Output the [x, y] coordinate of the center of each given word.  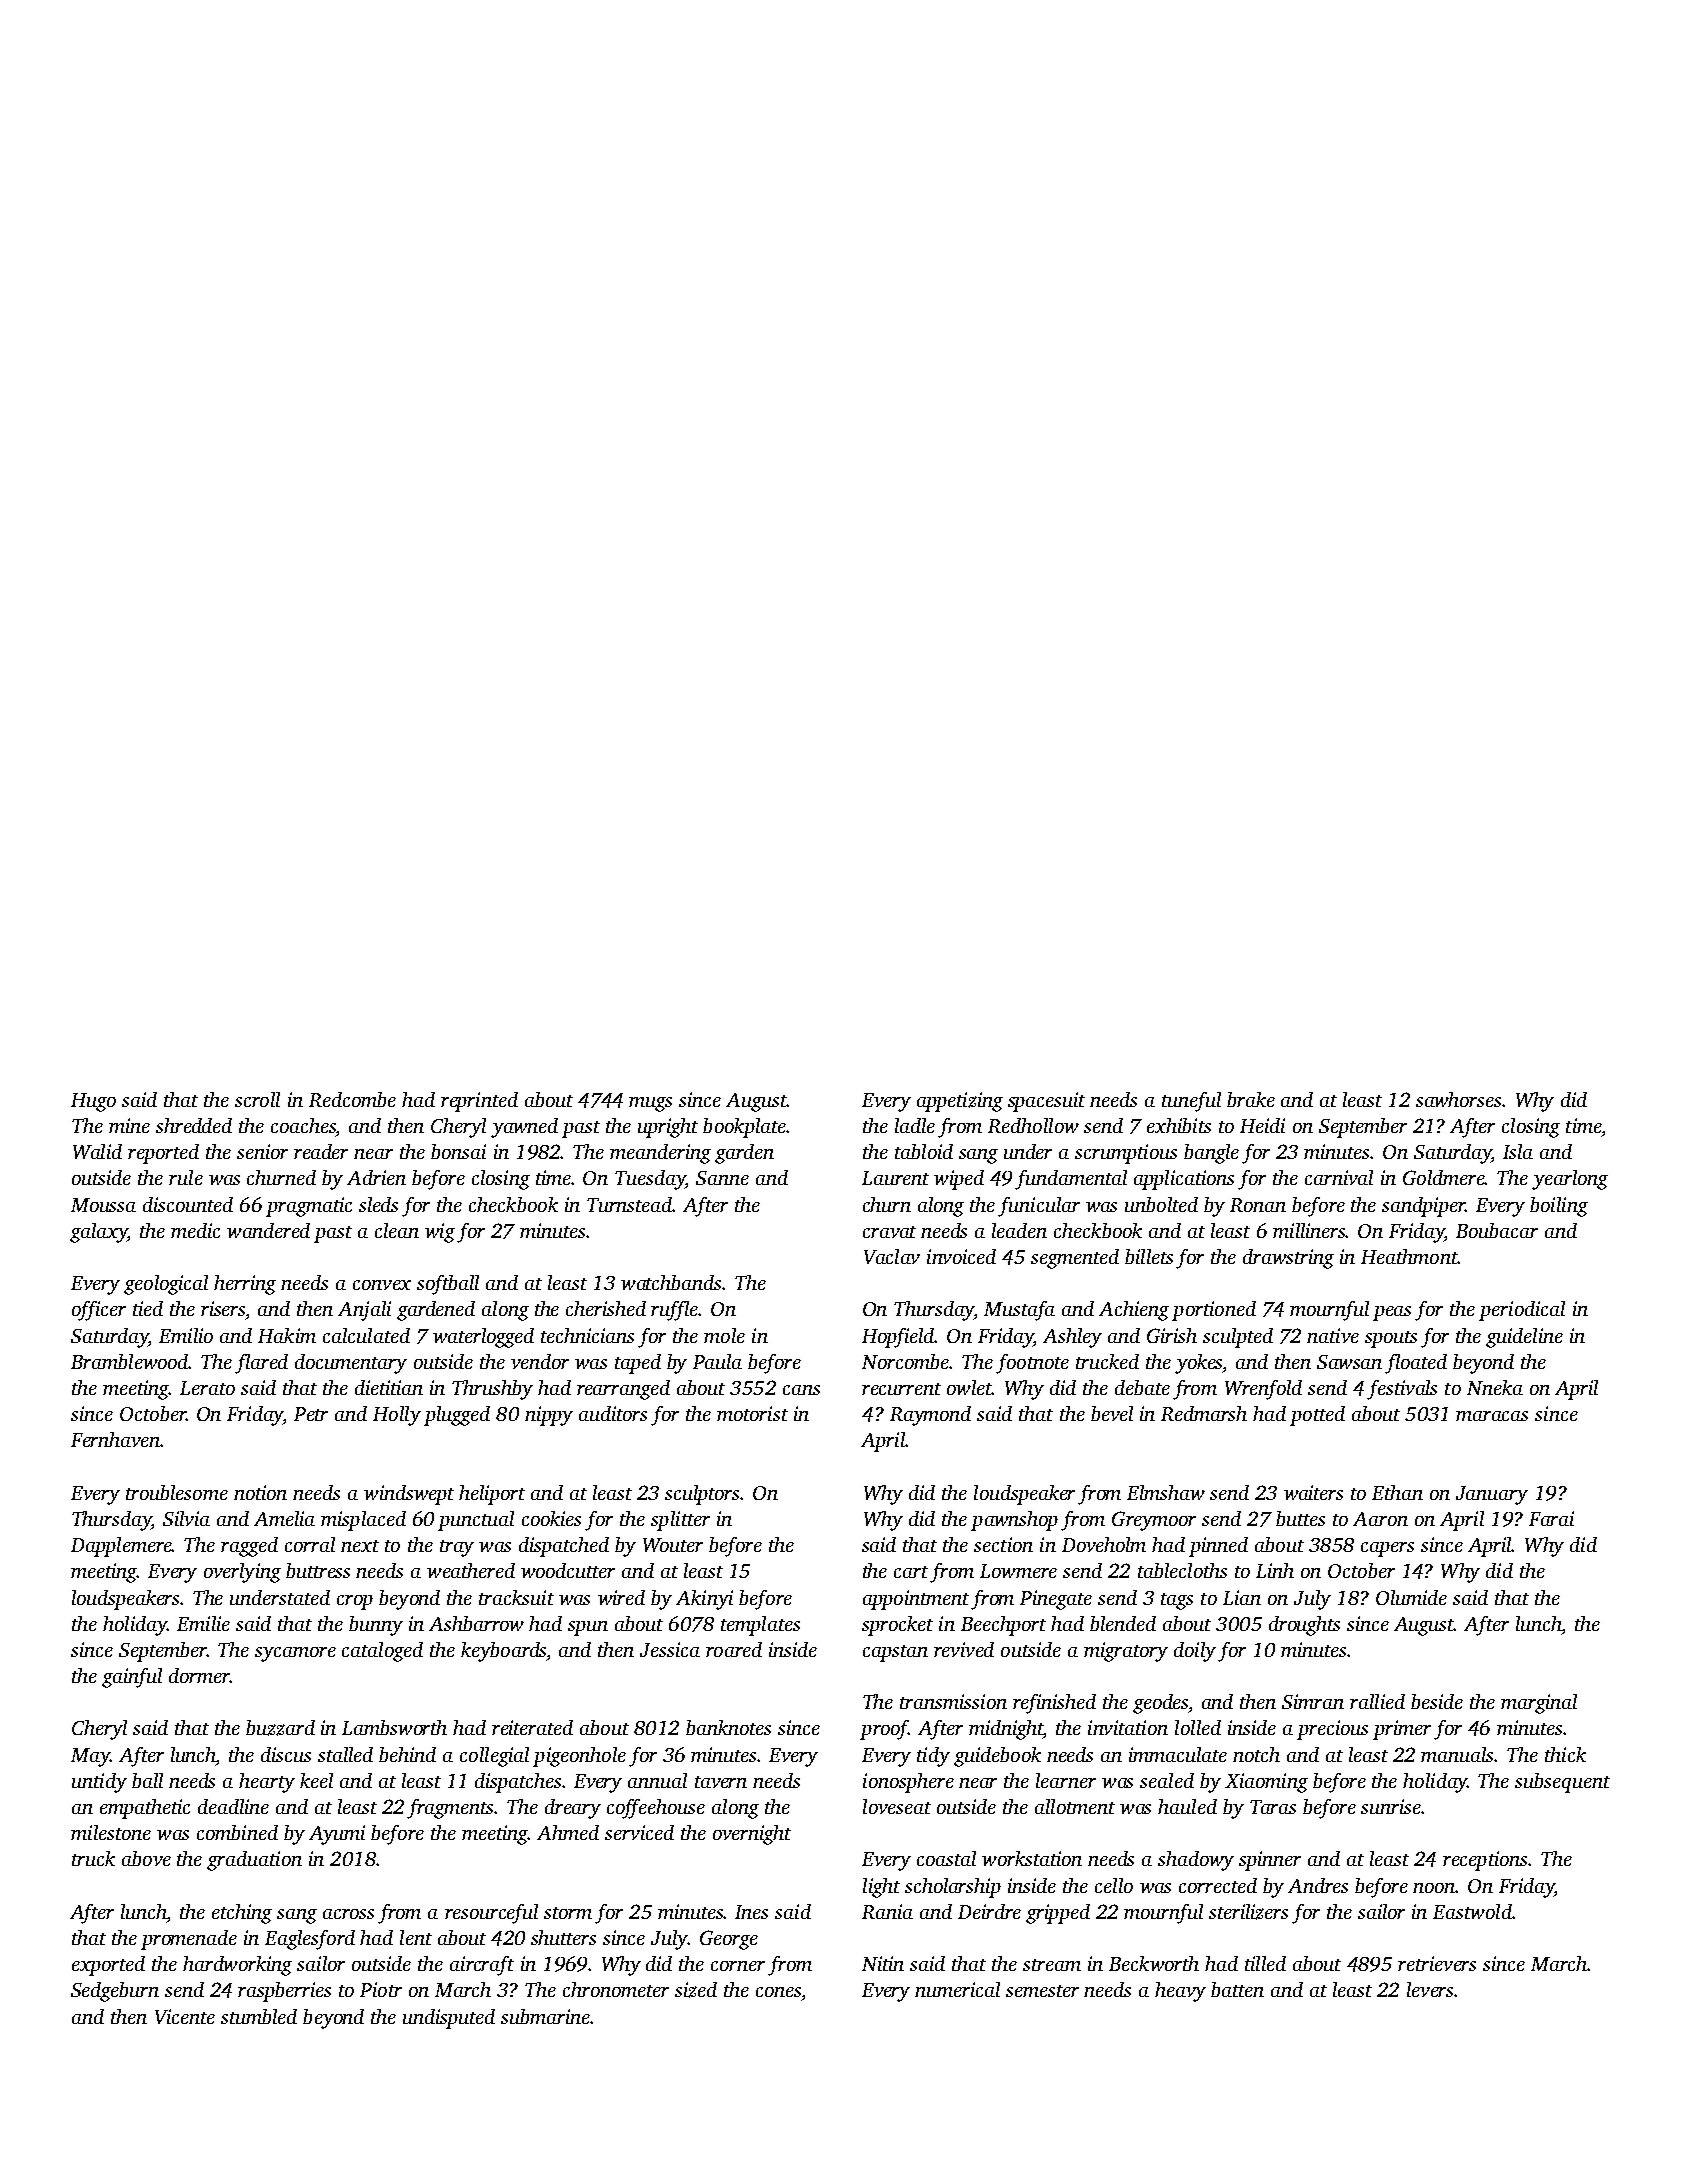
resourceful [491, 1914]
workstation [1032, 1858]
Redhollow [1033, 1125]
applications [1184, 1180]
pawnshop [1014, 1521]
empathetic [145, 1809]
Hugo [93, 1102]
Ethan [1397, 1492]
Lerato [207, 1388]
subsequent [1562, 1783]
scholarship [953, 1888]
